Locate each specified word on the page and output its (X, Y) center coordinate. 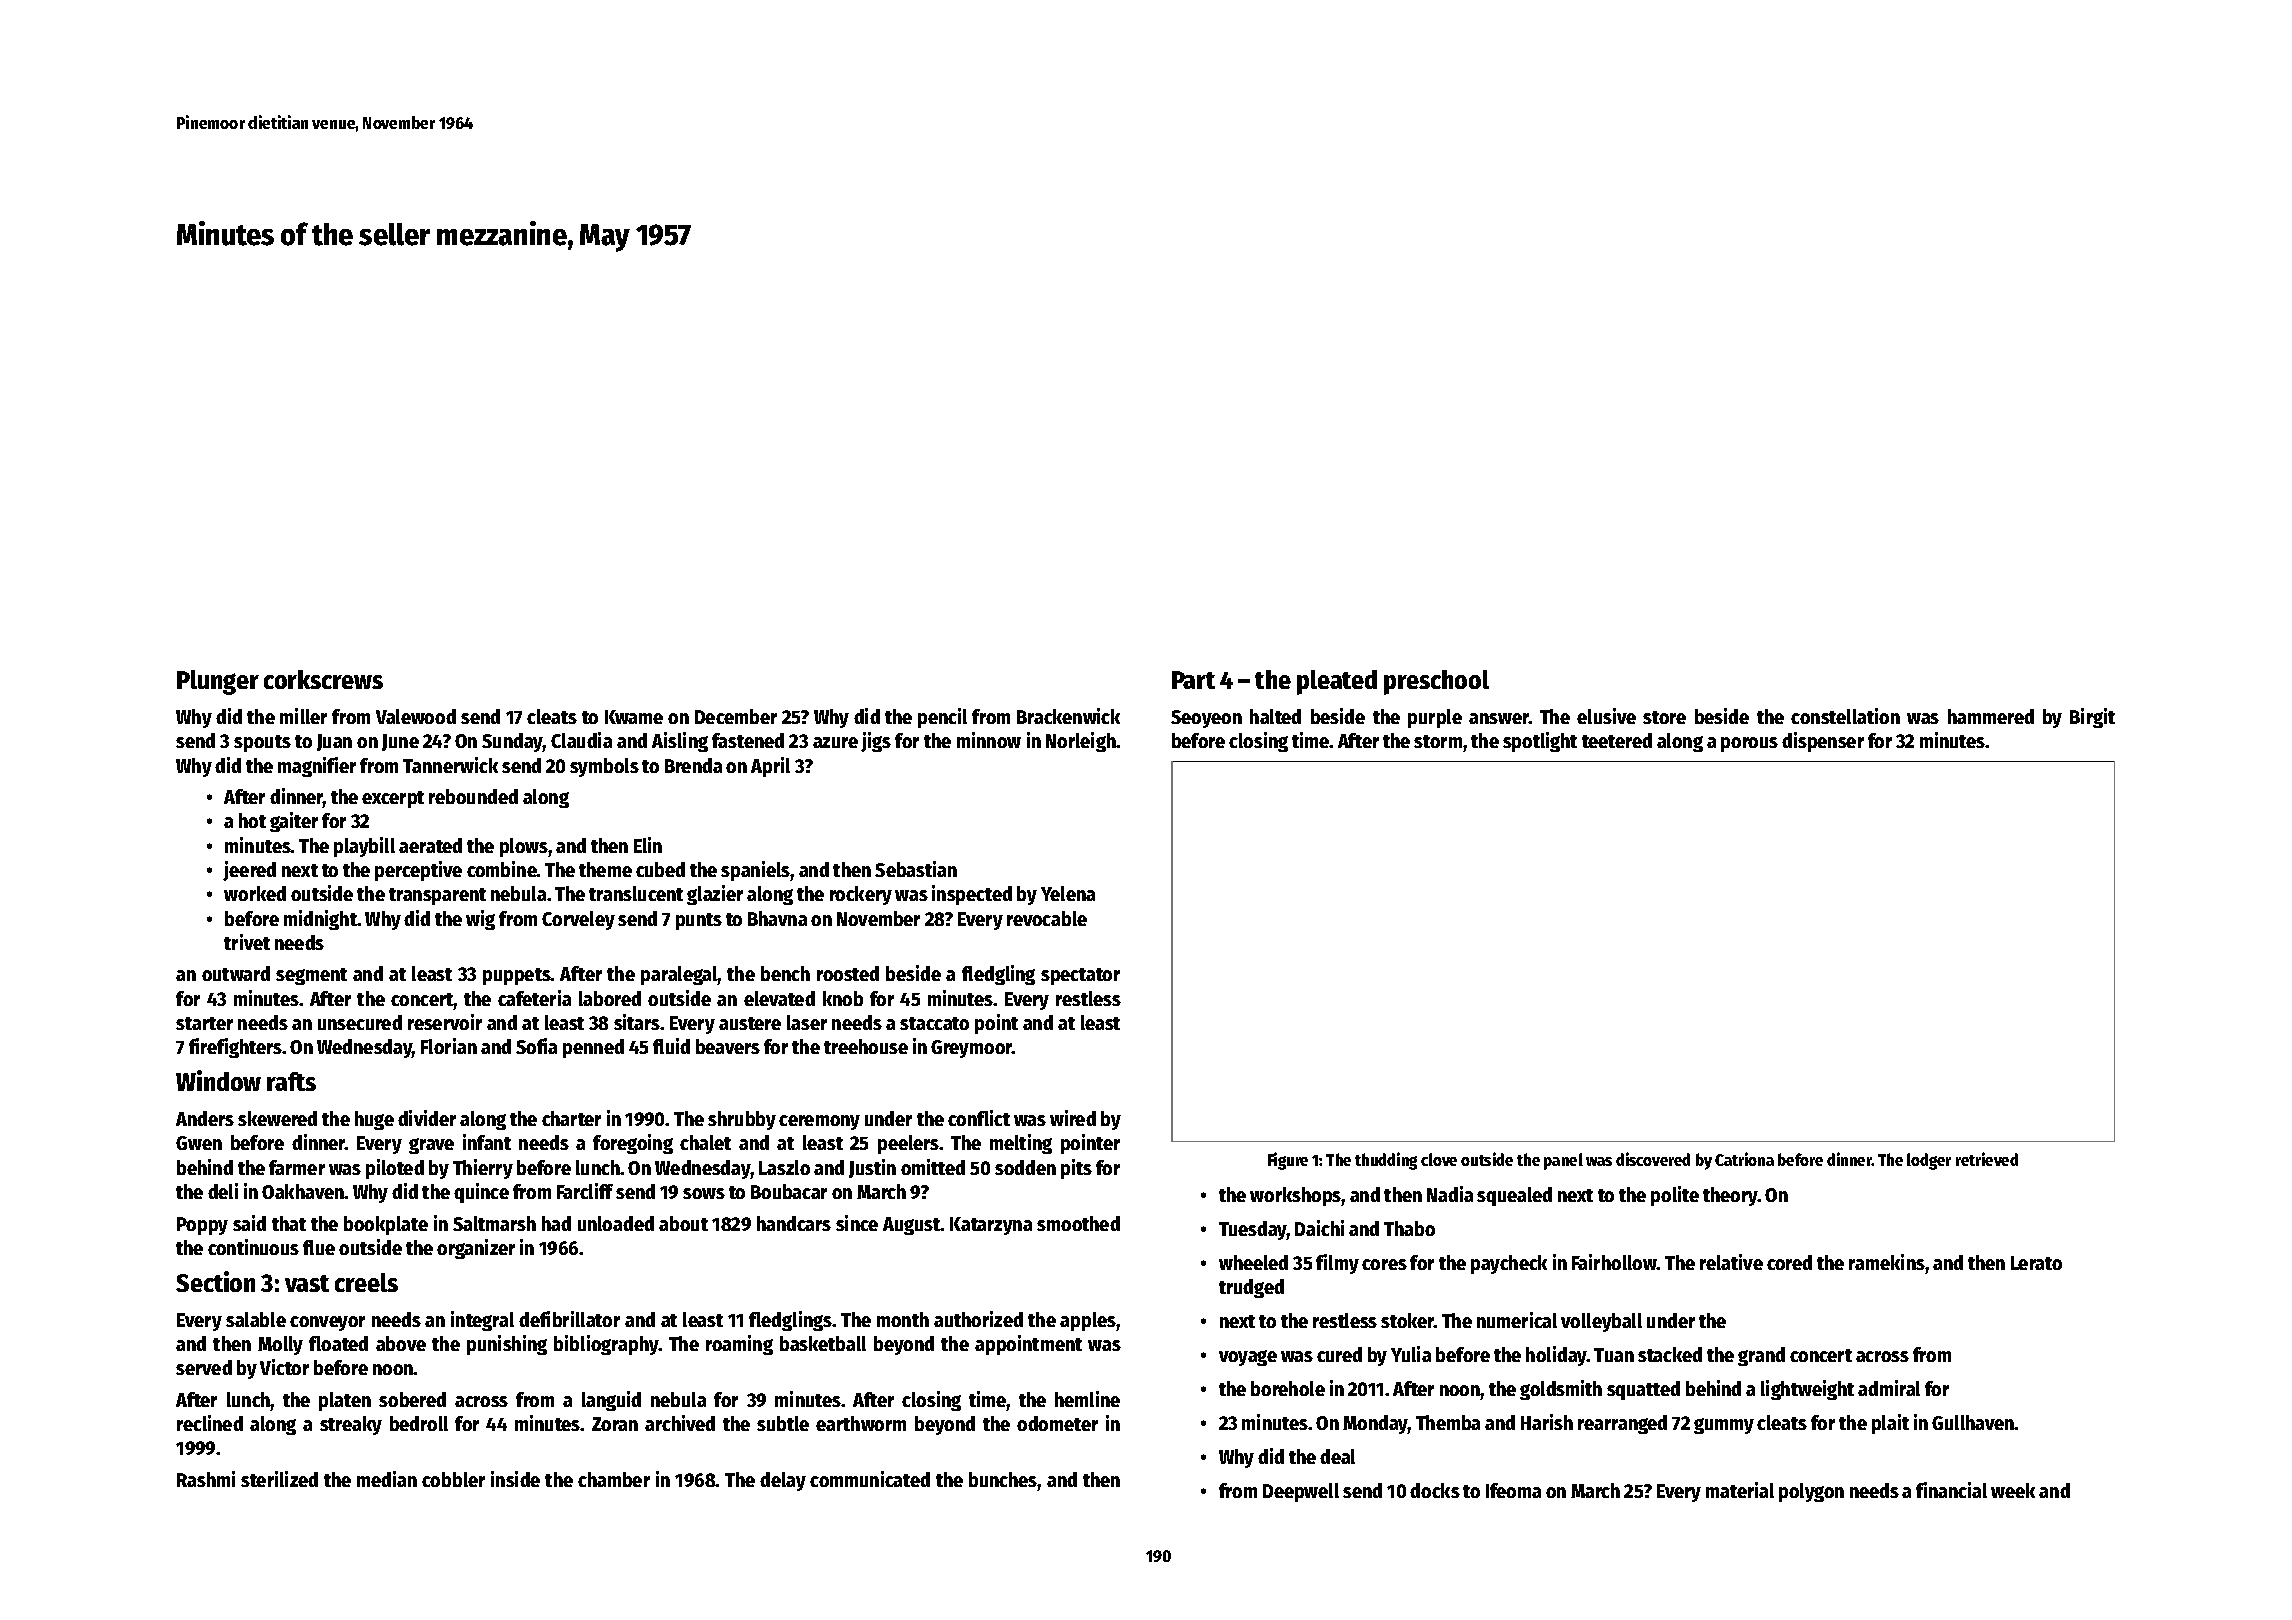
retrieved (1987, 1159)
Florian (449, 1046)
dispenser (1823, 742)
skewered (277, 1118)
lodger (1929, 1161)
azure (835, 742)
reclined (210, 1423)
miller (303, 716)
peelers (909, 1144)
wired (1073, 1118)
